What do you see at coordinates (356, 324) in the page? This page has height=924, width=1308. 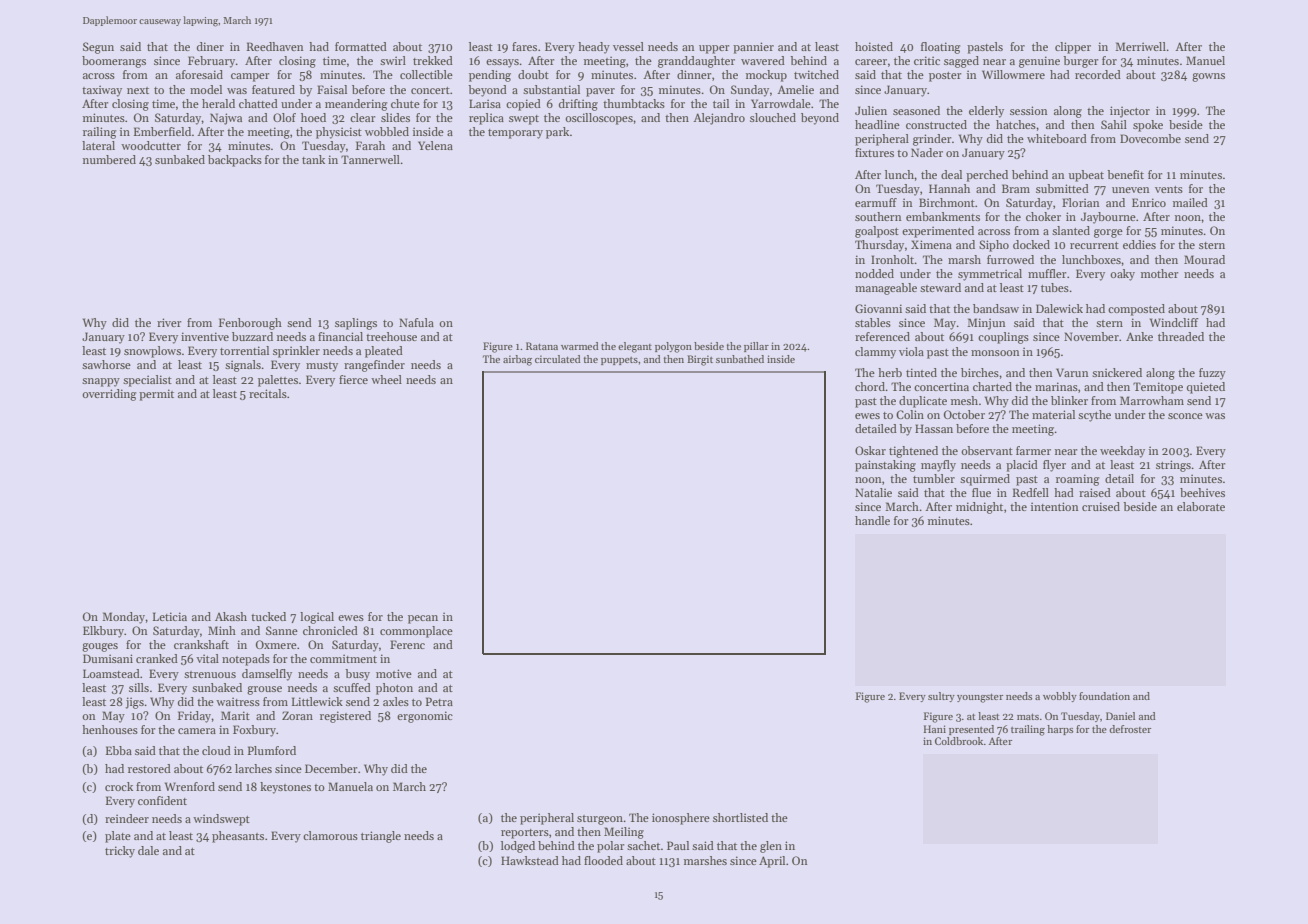 I see `saplings` at bounding box center [356, 324].
